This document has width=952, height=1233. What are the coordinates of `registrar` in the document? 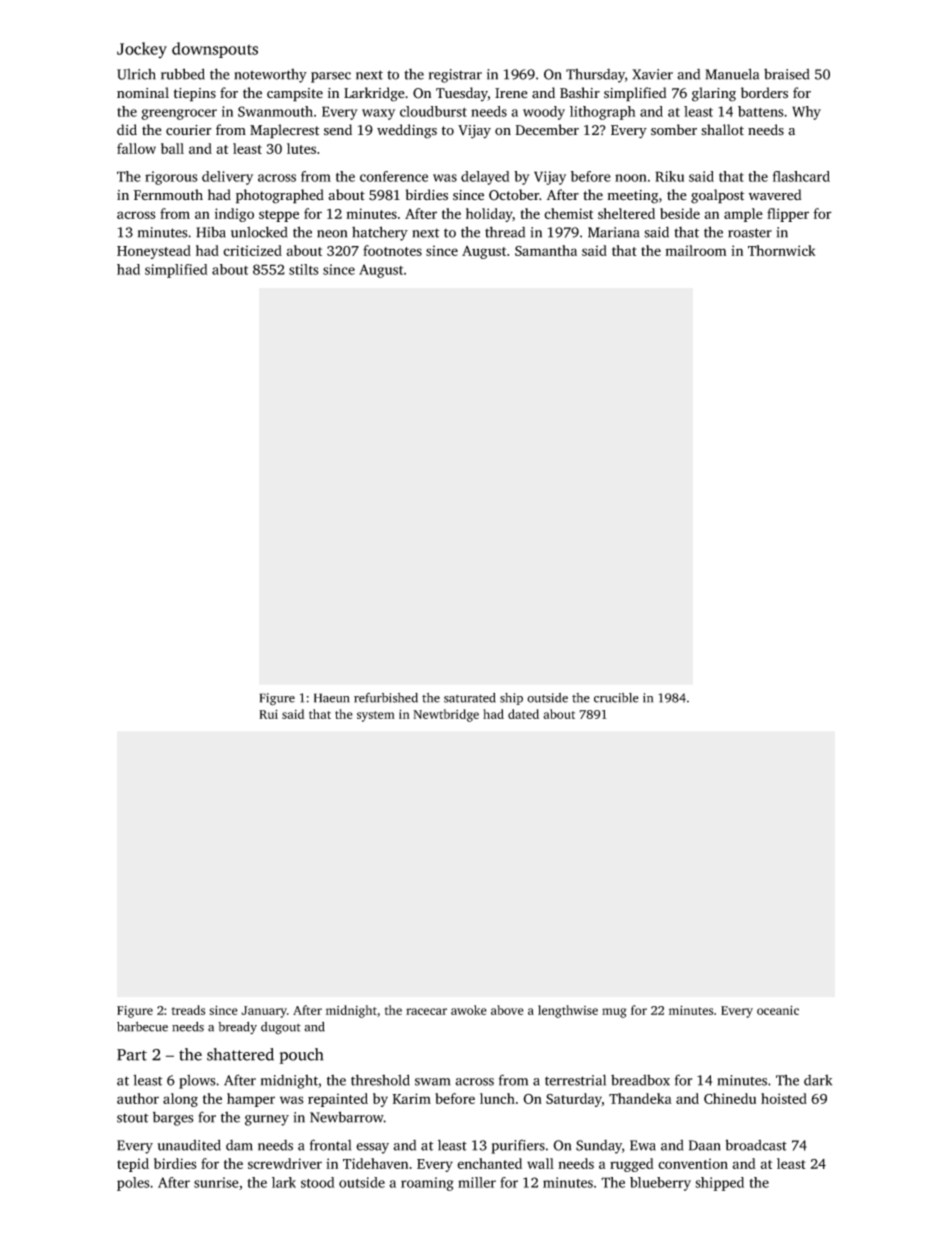 It's located at (455, 76).
